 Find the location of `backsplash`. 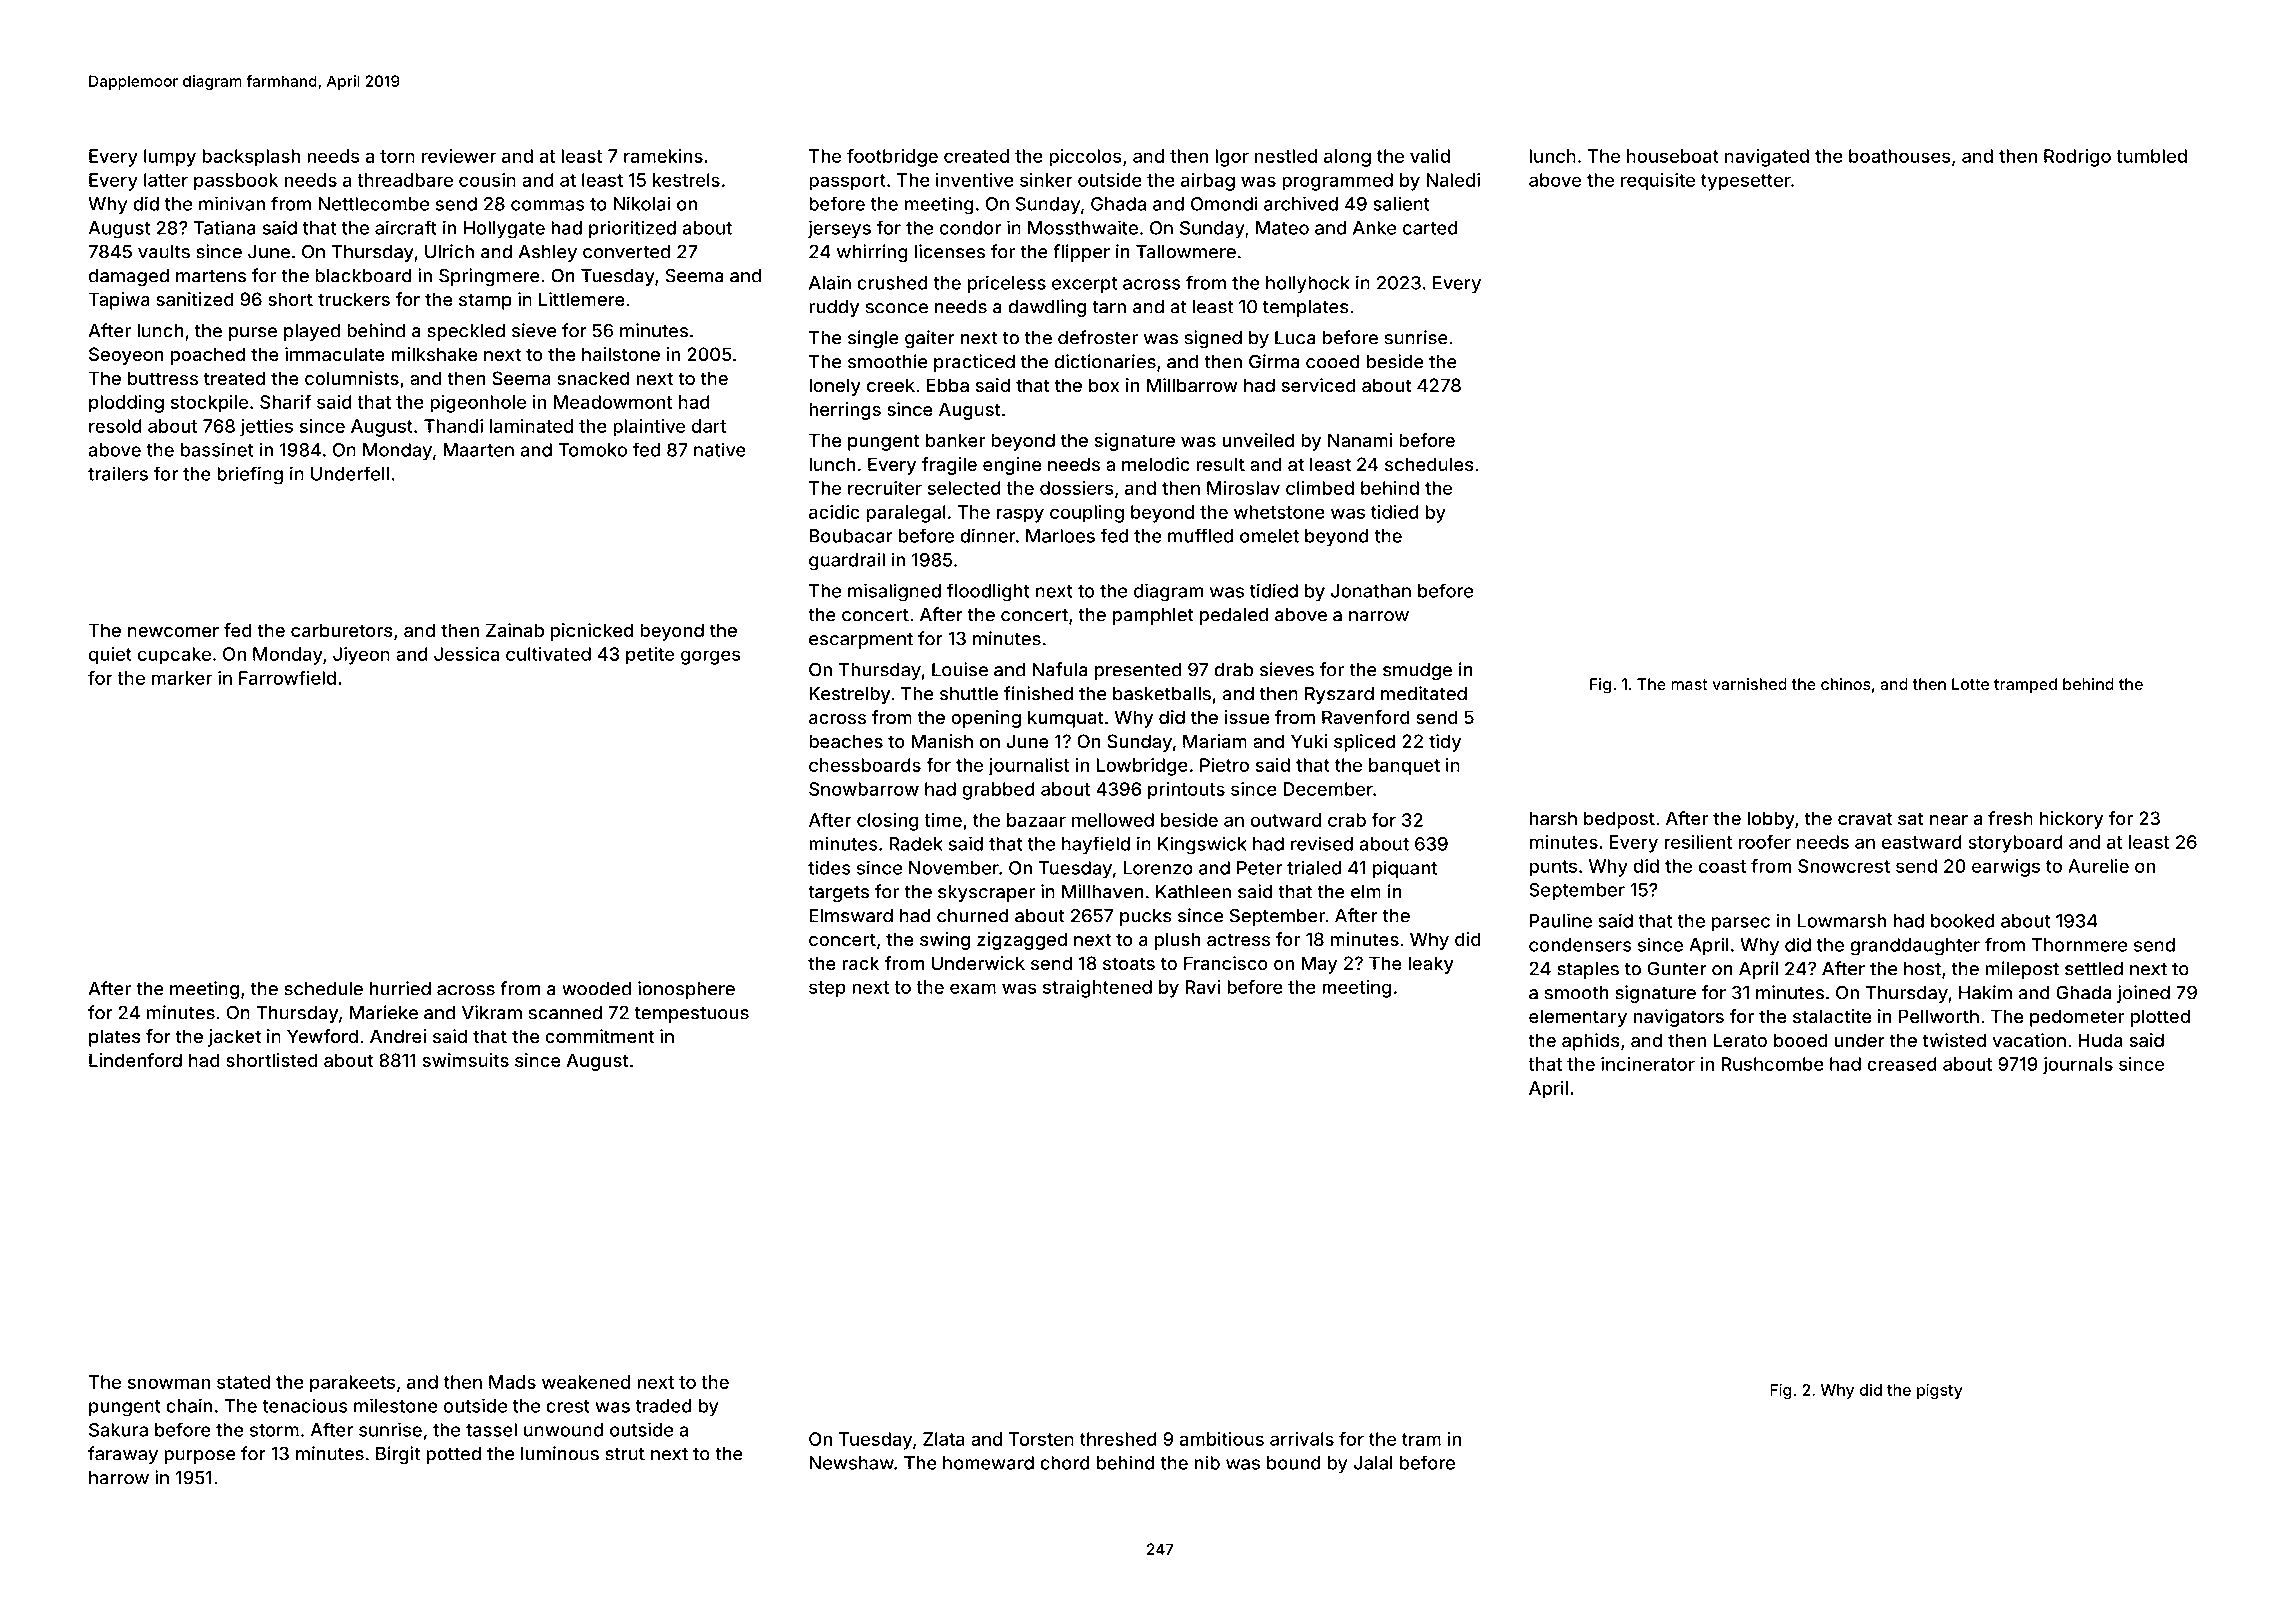

backsplash is located at coordinates (251, 158).
